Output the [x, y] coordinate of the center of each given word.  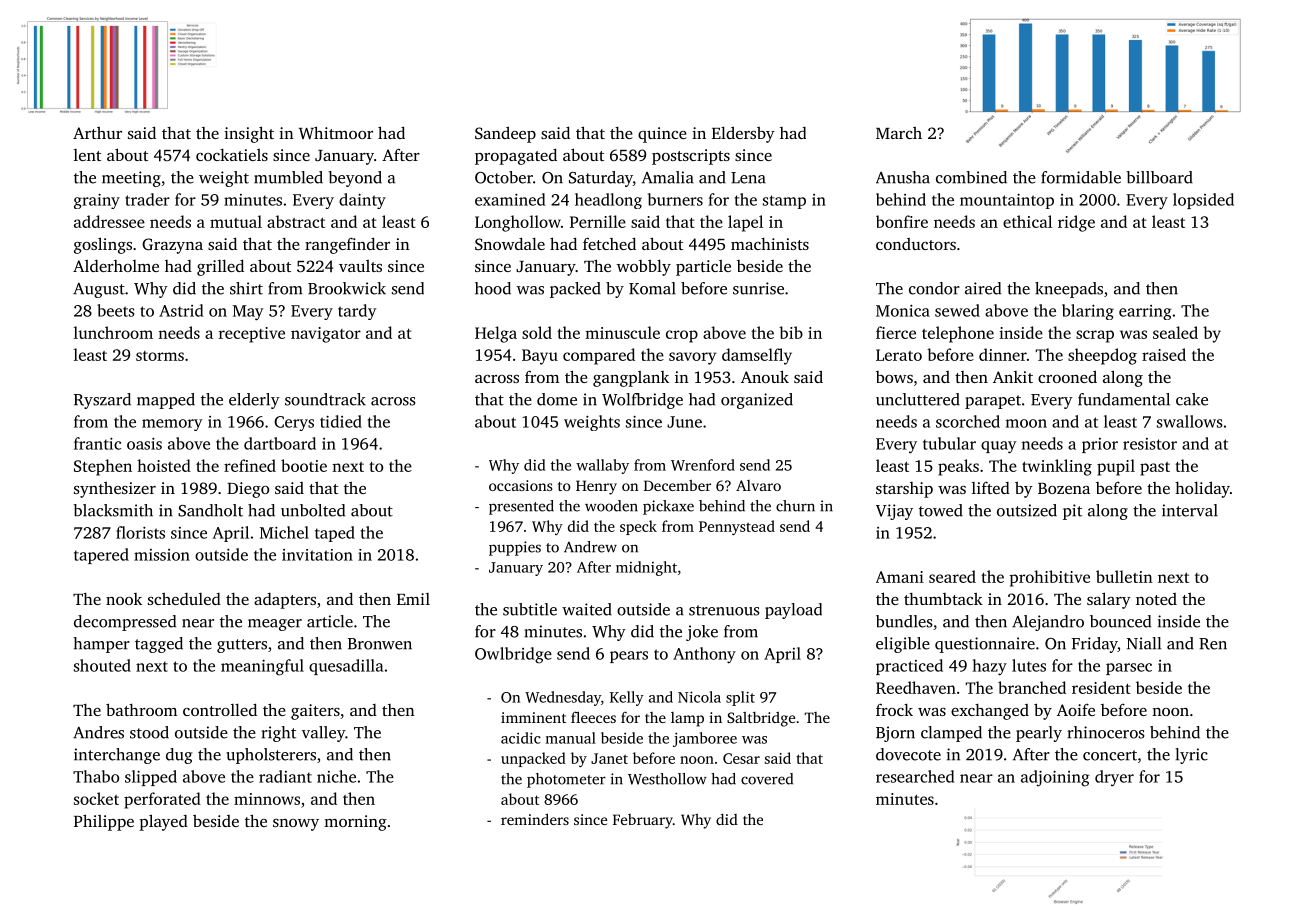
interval [1190, 510]
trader [147, 199]
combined [971, 177]
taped [335, 534]
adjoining [1055, 778]
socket [96, 798]
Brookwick [347, 288]
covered [767, 779]
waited [587, 609]
